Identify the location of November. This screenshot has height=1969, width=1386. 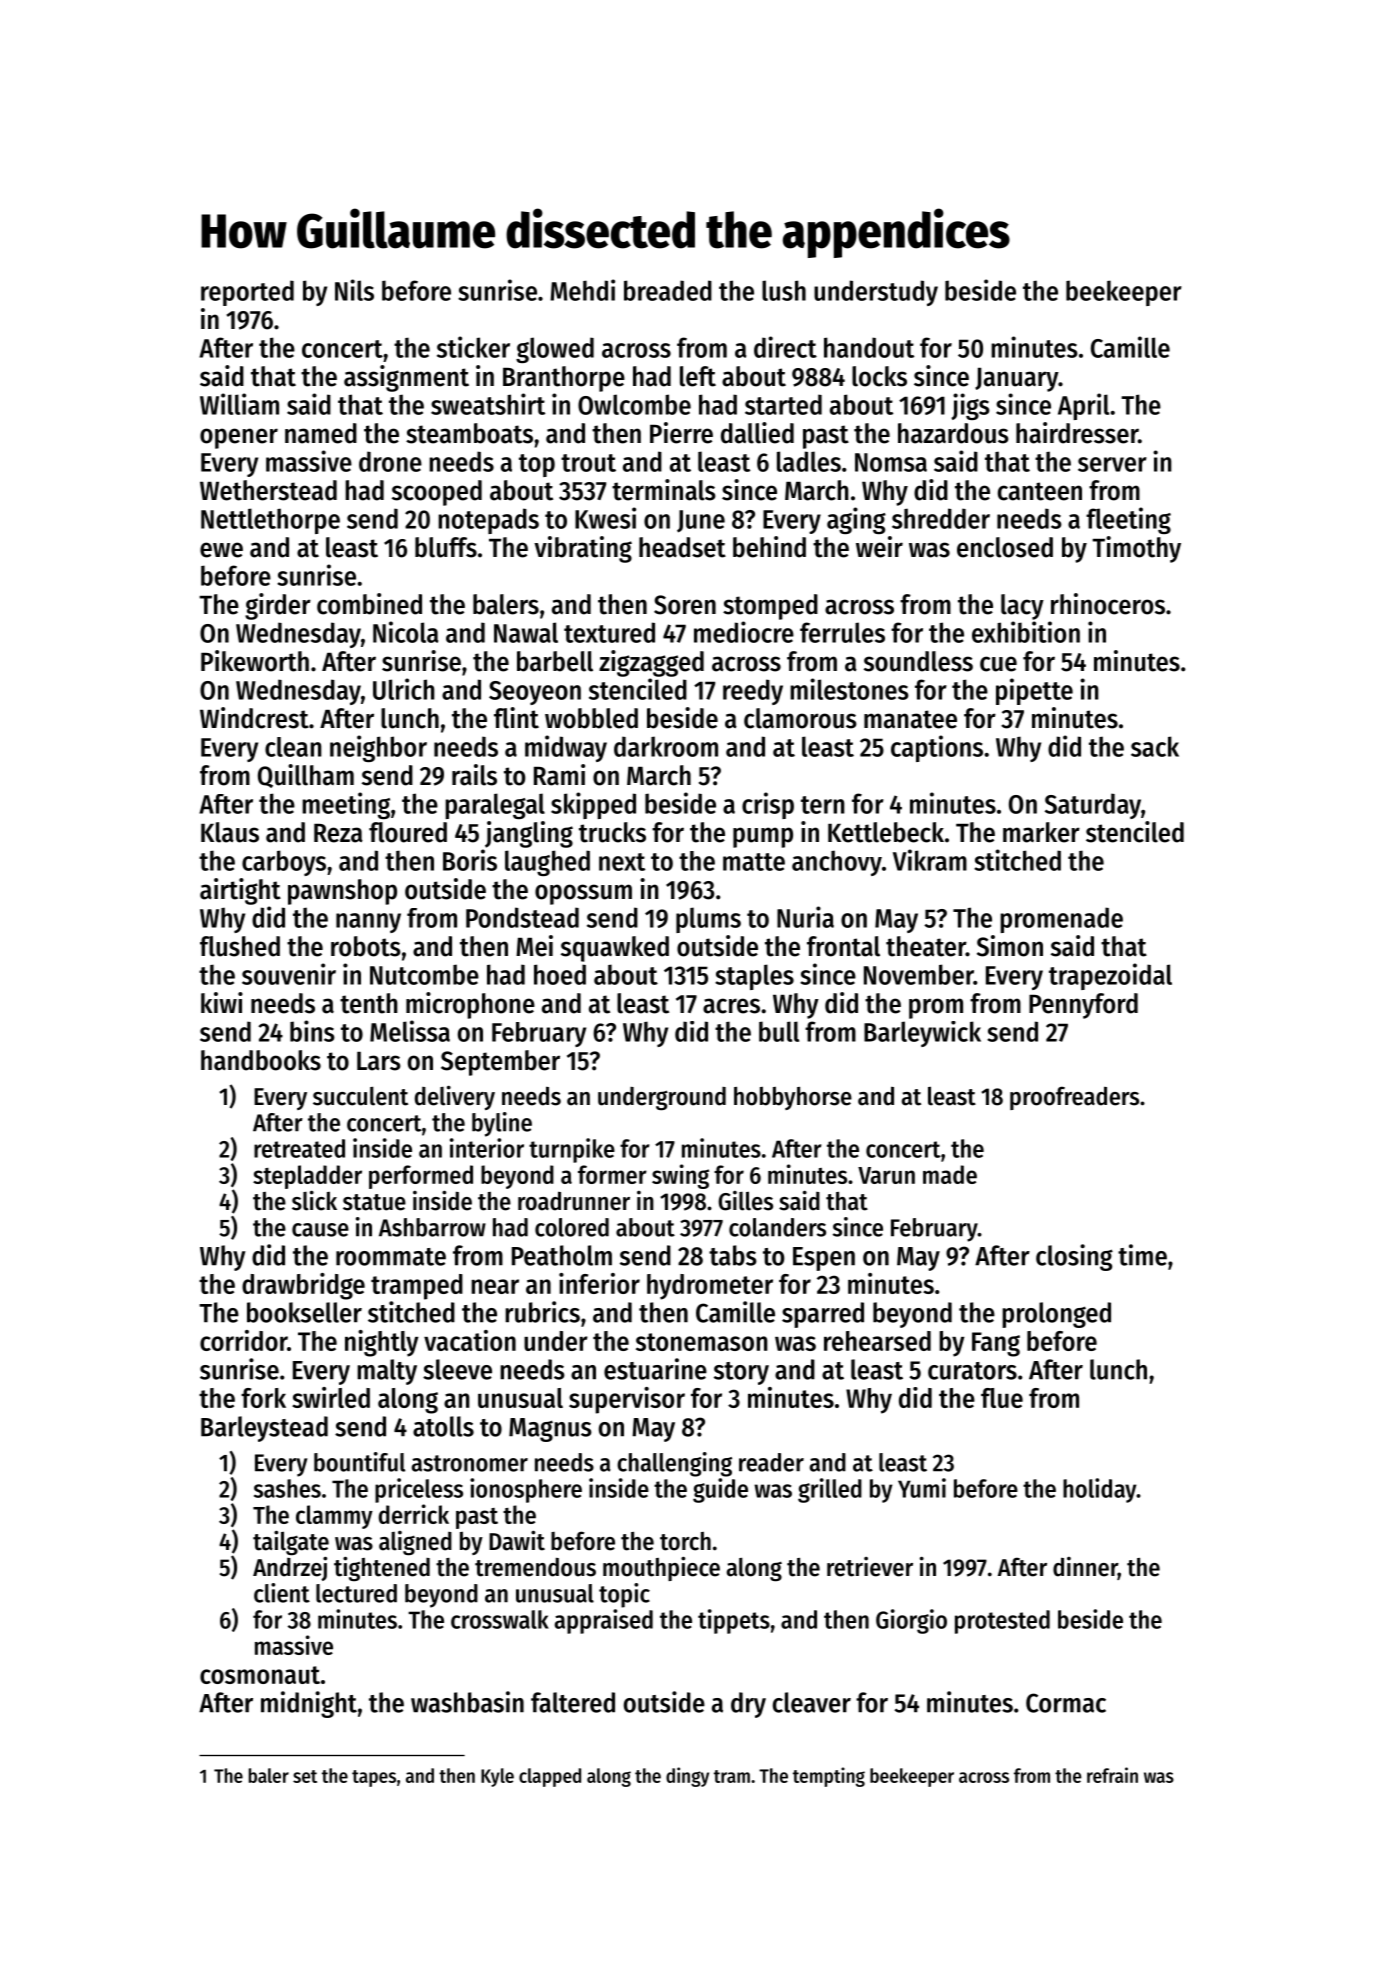
(919, 974).
